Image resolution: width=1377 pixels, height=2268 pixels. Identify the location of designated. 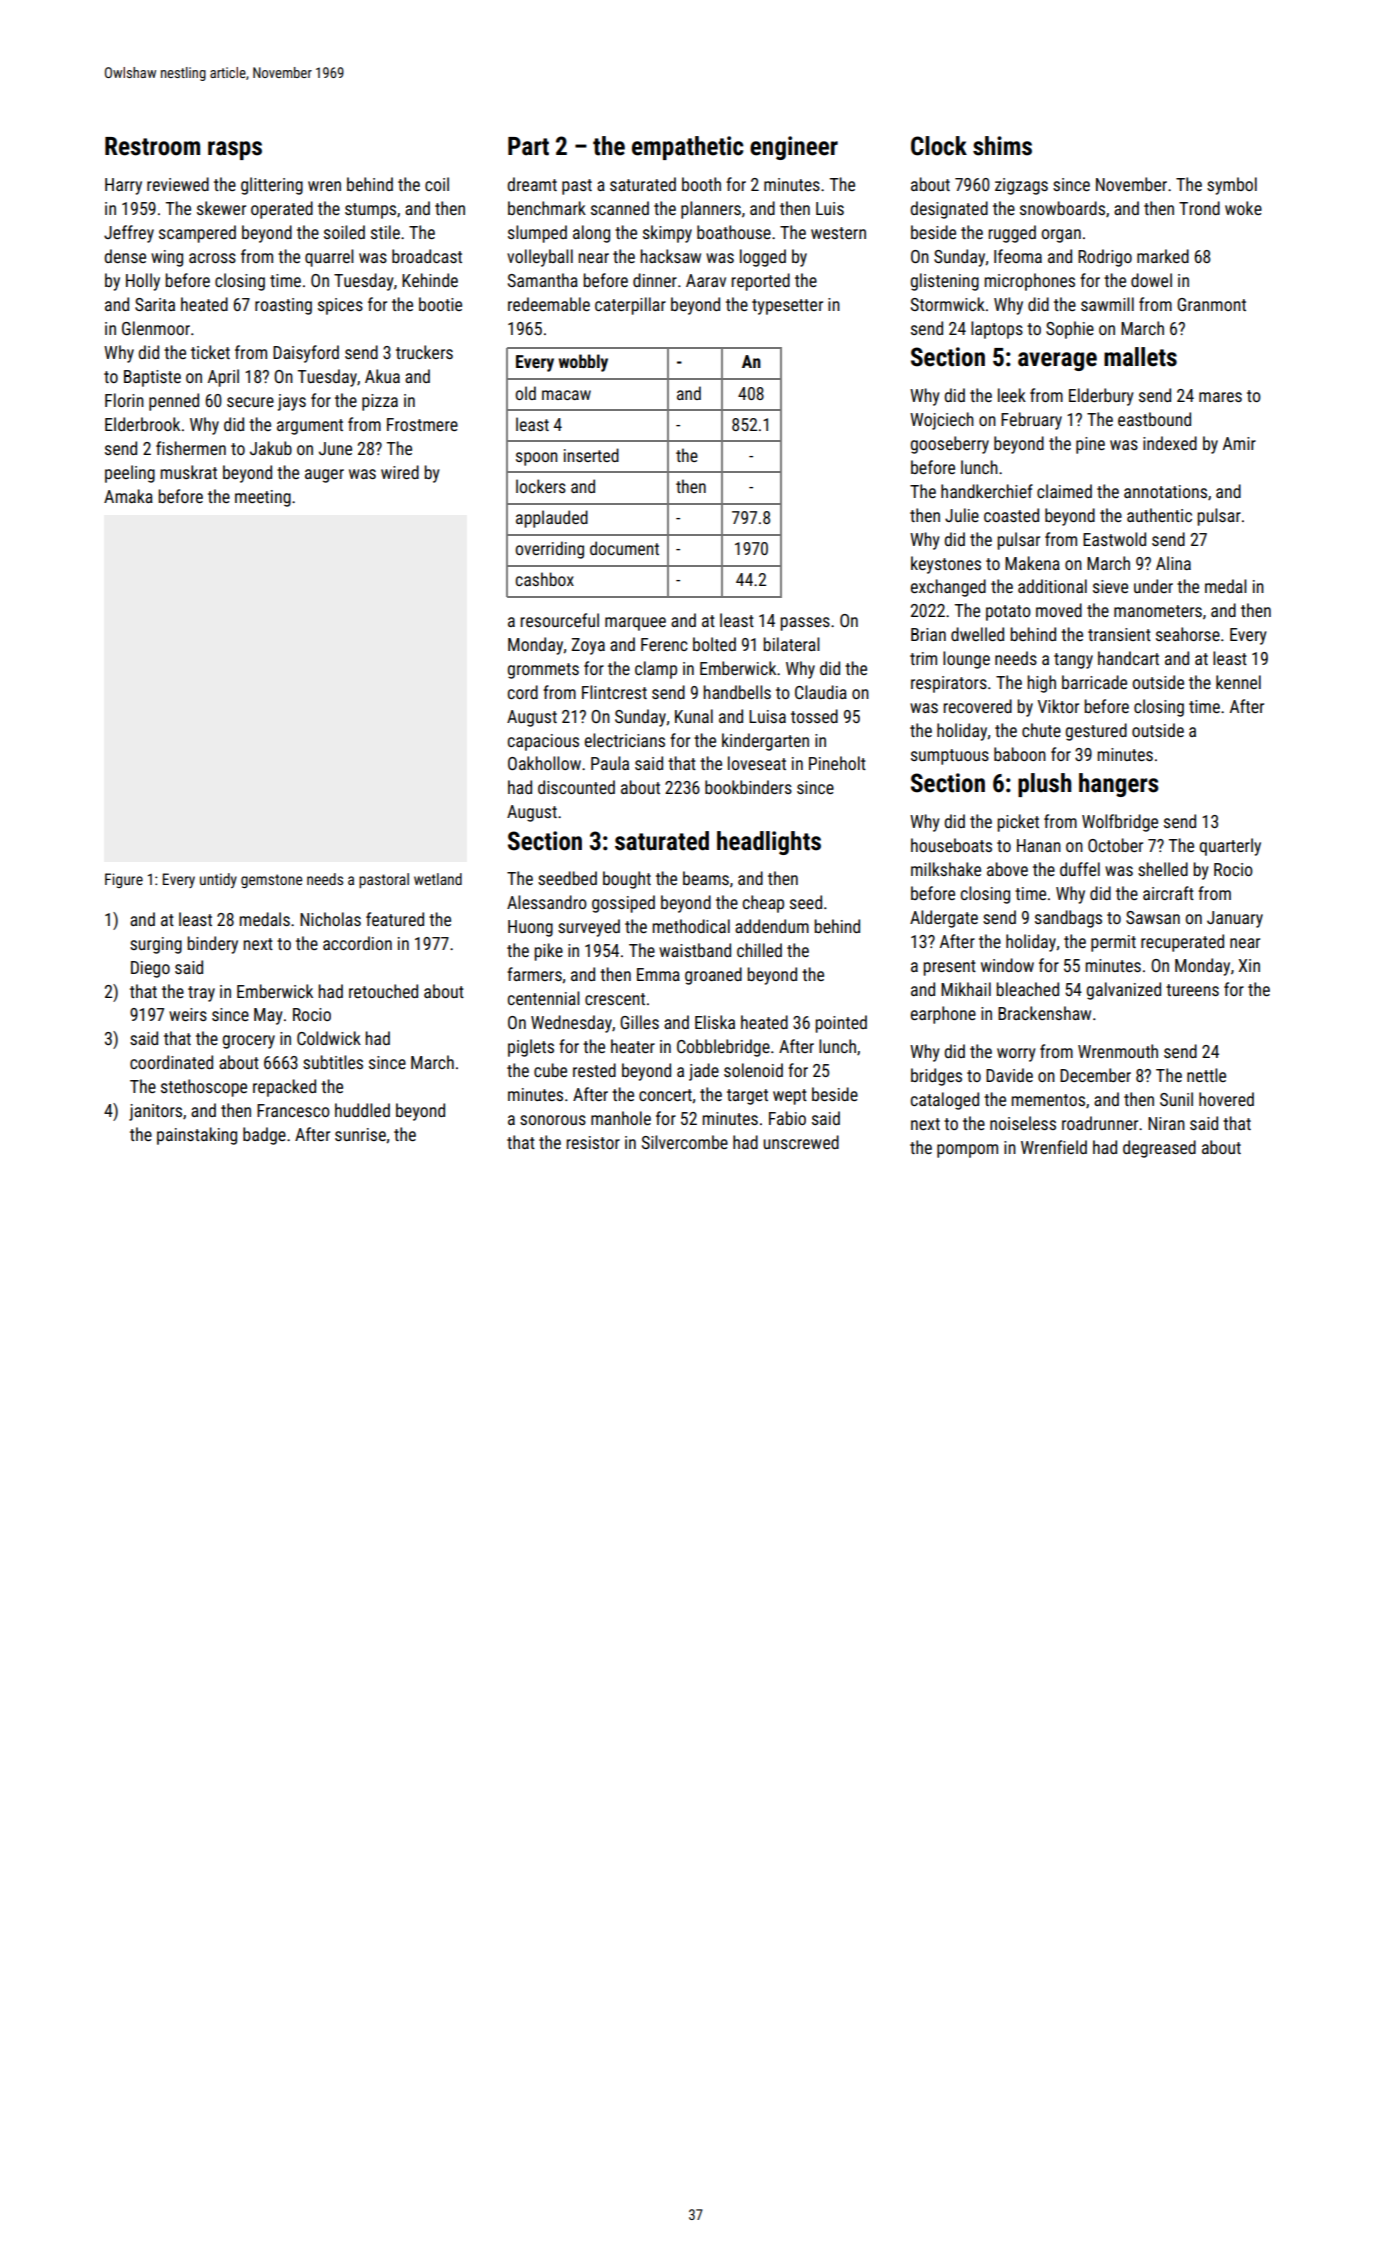
(949, 210).
